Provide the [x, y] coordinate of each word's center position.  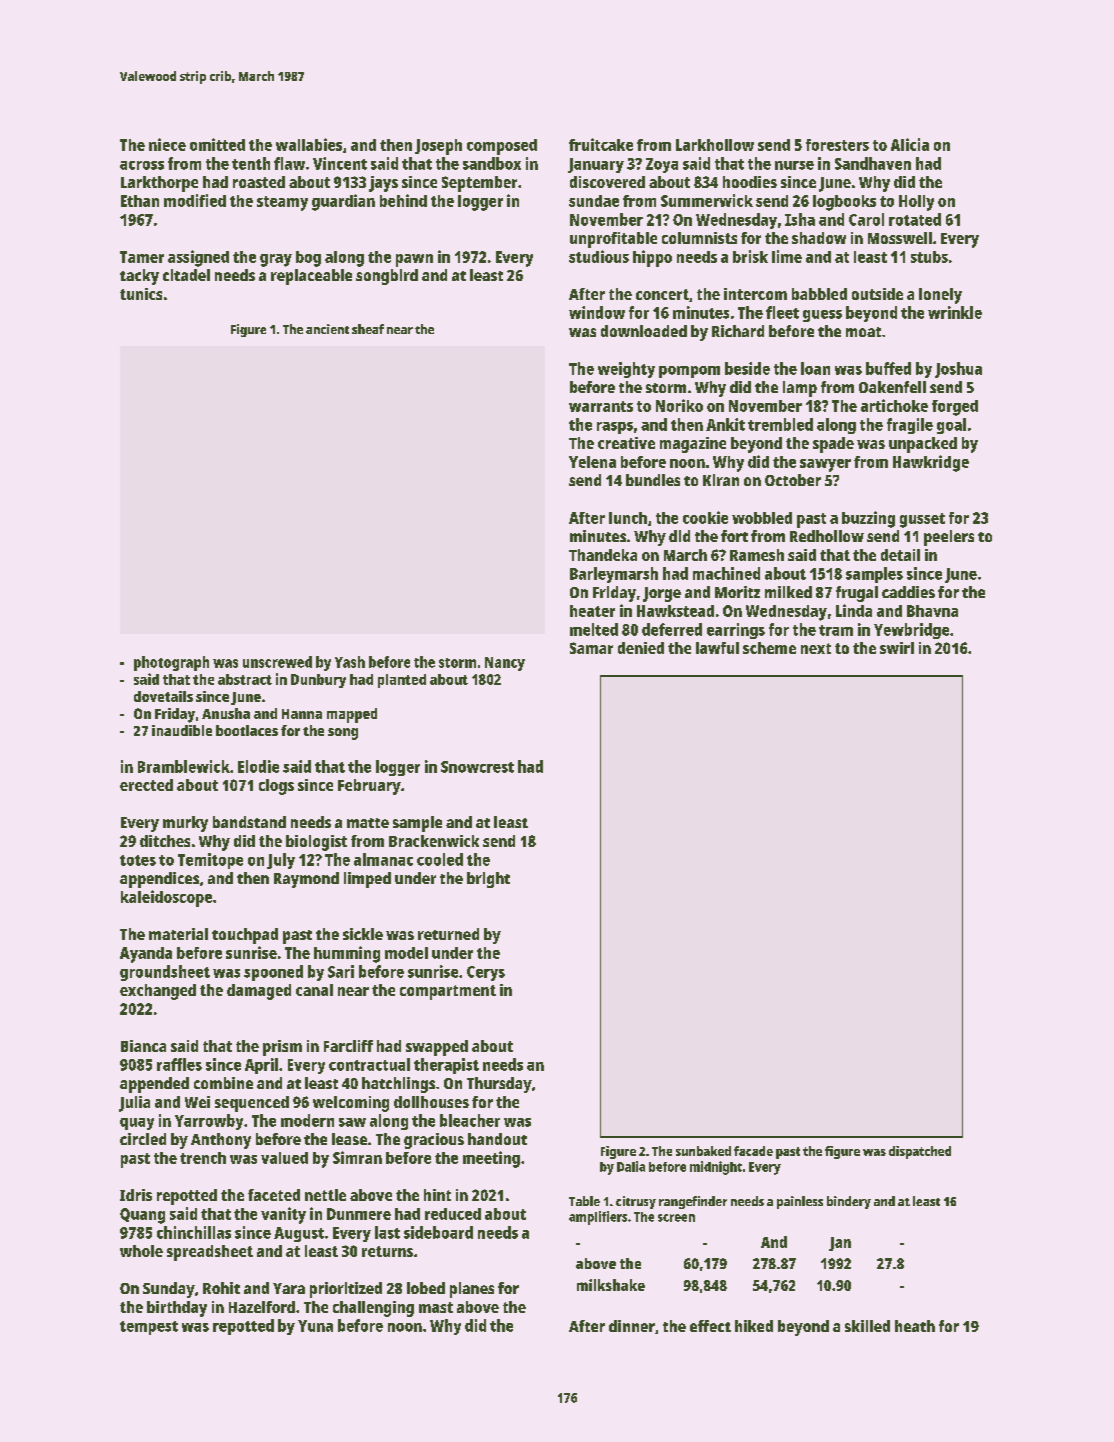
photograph [171, 663]
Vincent [340, 163]
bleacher [470, 1120]
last [387, 1232]
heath [915, 1326]
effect [710, 1326]
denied [641, 648]
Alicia [910, 144]
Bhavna [932, 611]
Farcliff [348, 1046]
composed [502, 147]
